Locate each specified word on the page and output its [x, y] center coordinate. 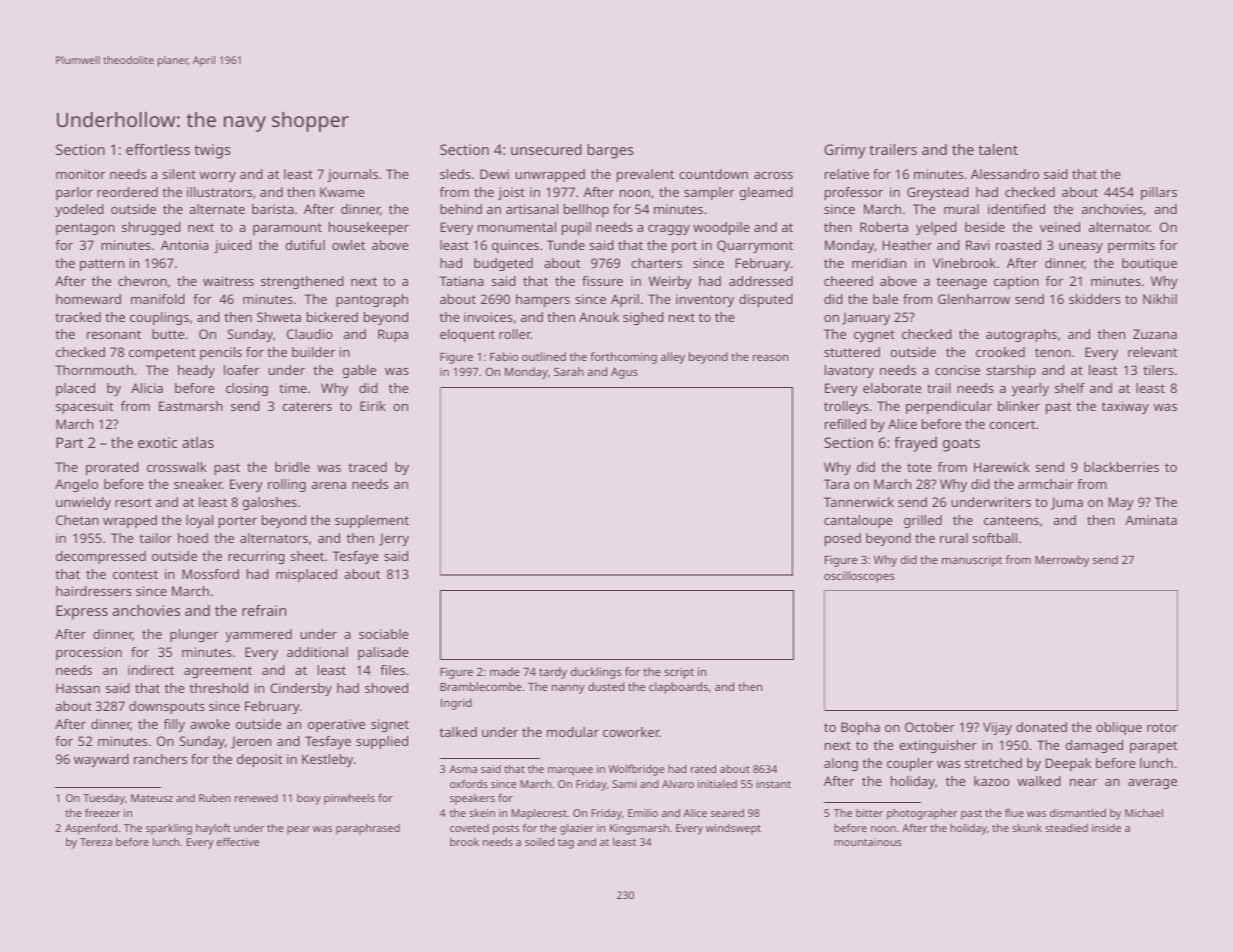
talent [998, 149]
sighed [643, 318]
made [505, 671]
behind [461, 209]
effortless [158, 149]
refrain [264, 610]
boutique [1149, 264]
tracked [78, 317]
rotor [1162, 727]
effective [238, 841]
